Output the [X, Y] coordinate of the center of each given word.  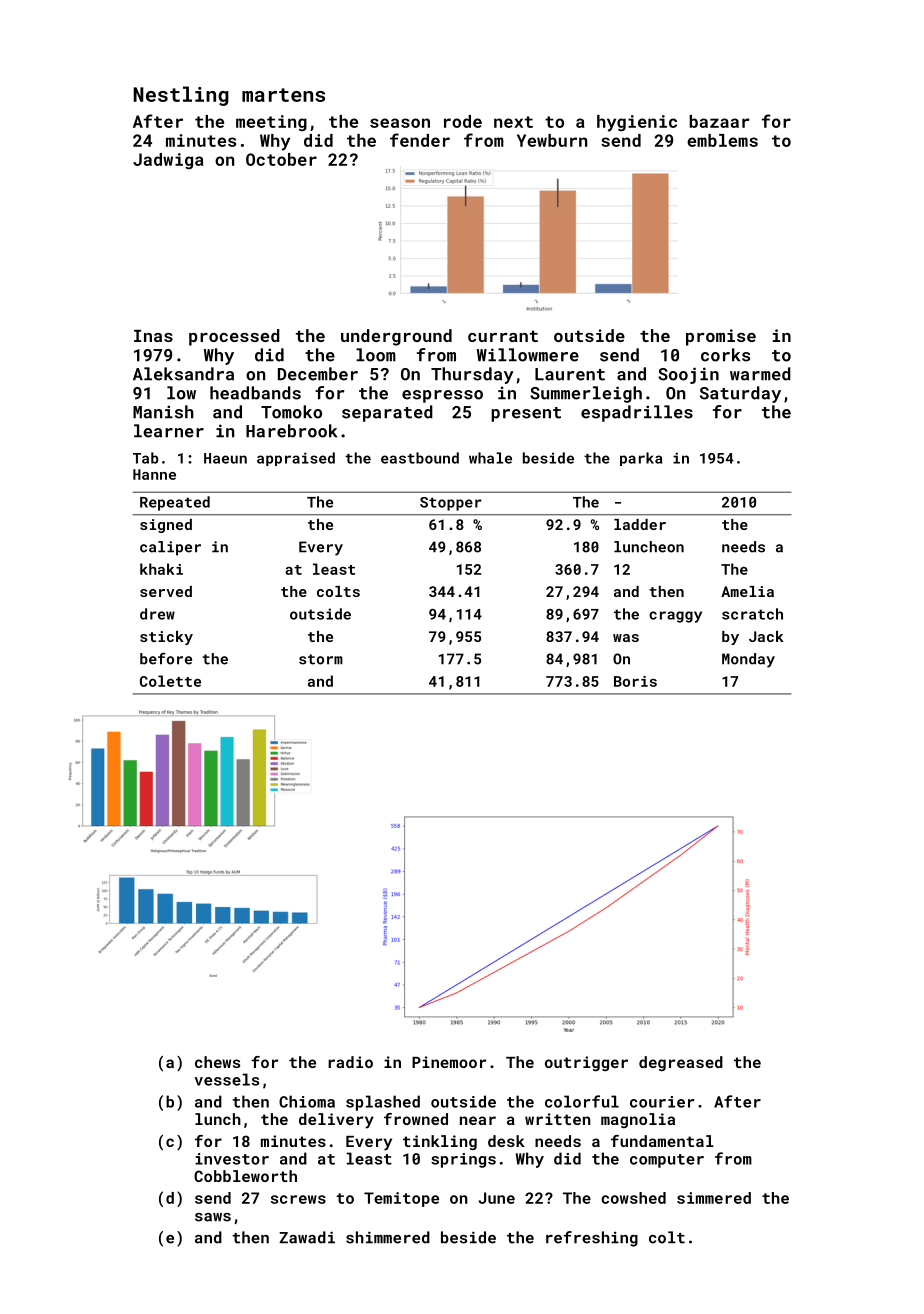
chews [217, 1062]
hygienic [637, 123]
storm [321, 659]
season [400, 123]
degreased [681, 1064]
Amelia [747, 591]
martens [283, 95]
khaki [161, 569]
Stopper [451, 504]
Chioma [307, 1101]
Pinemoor [449, 1062]
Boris [635, 681]
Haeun [225, 458]
